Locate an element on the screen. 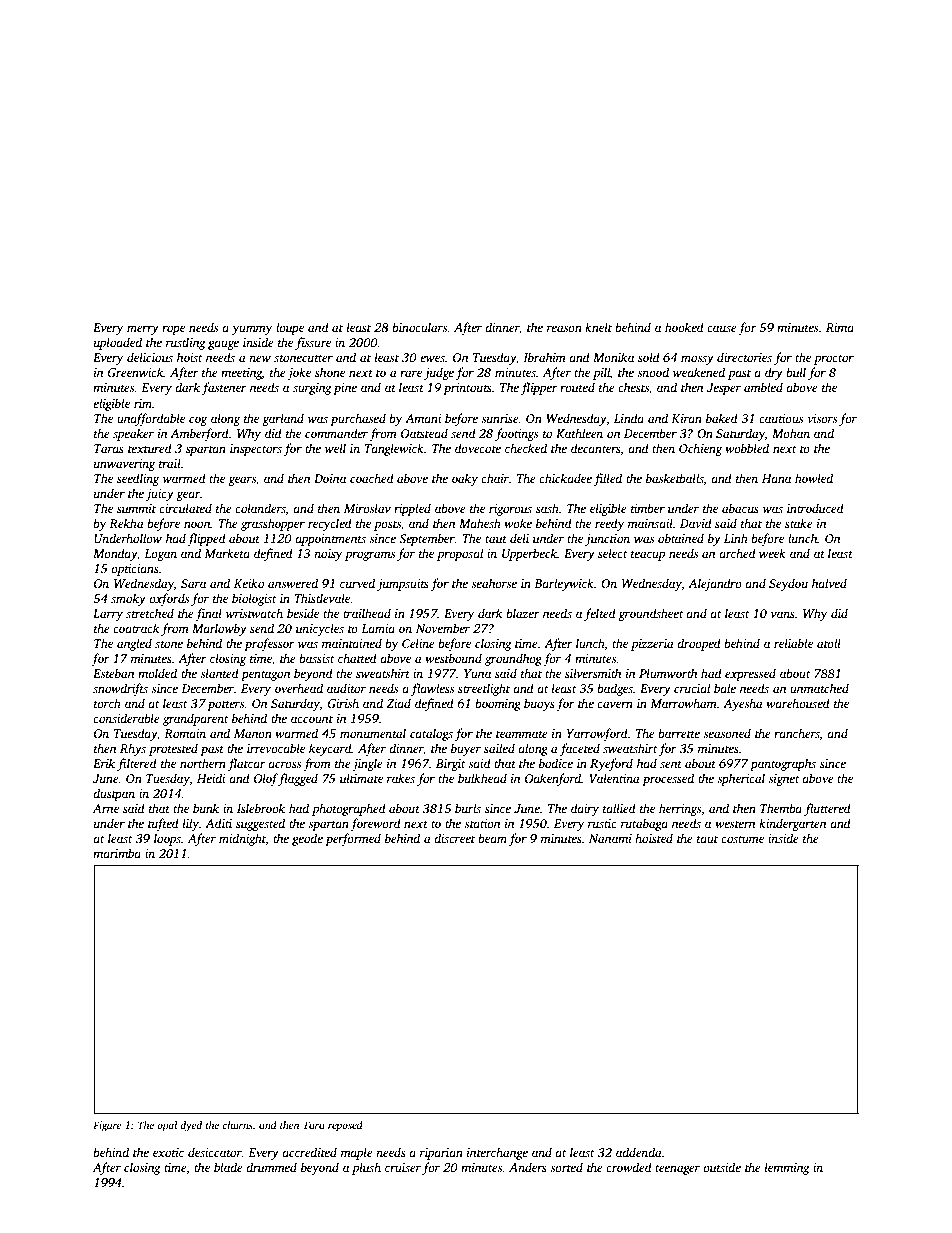  discreet is located at coordinates (454, 838).
